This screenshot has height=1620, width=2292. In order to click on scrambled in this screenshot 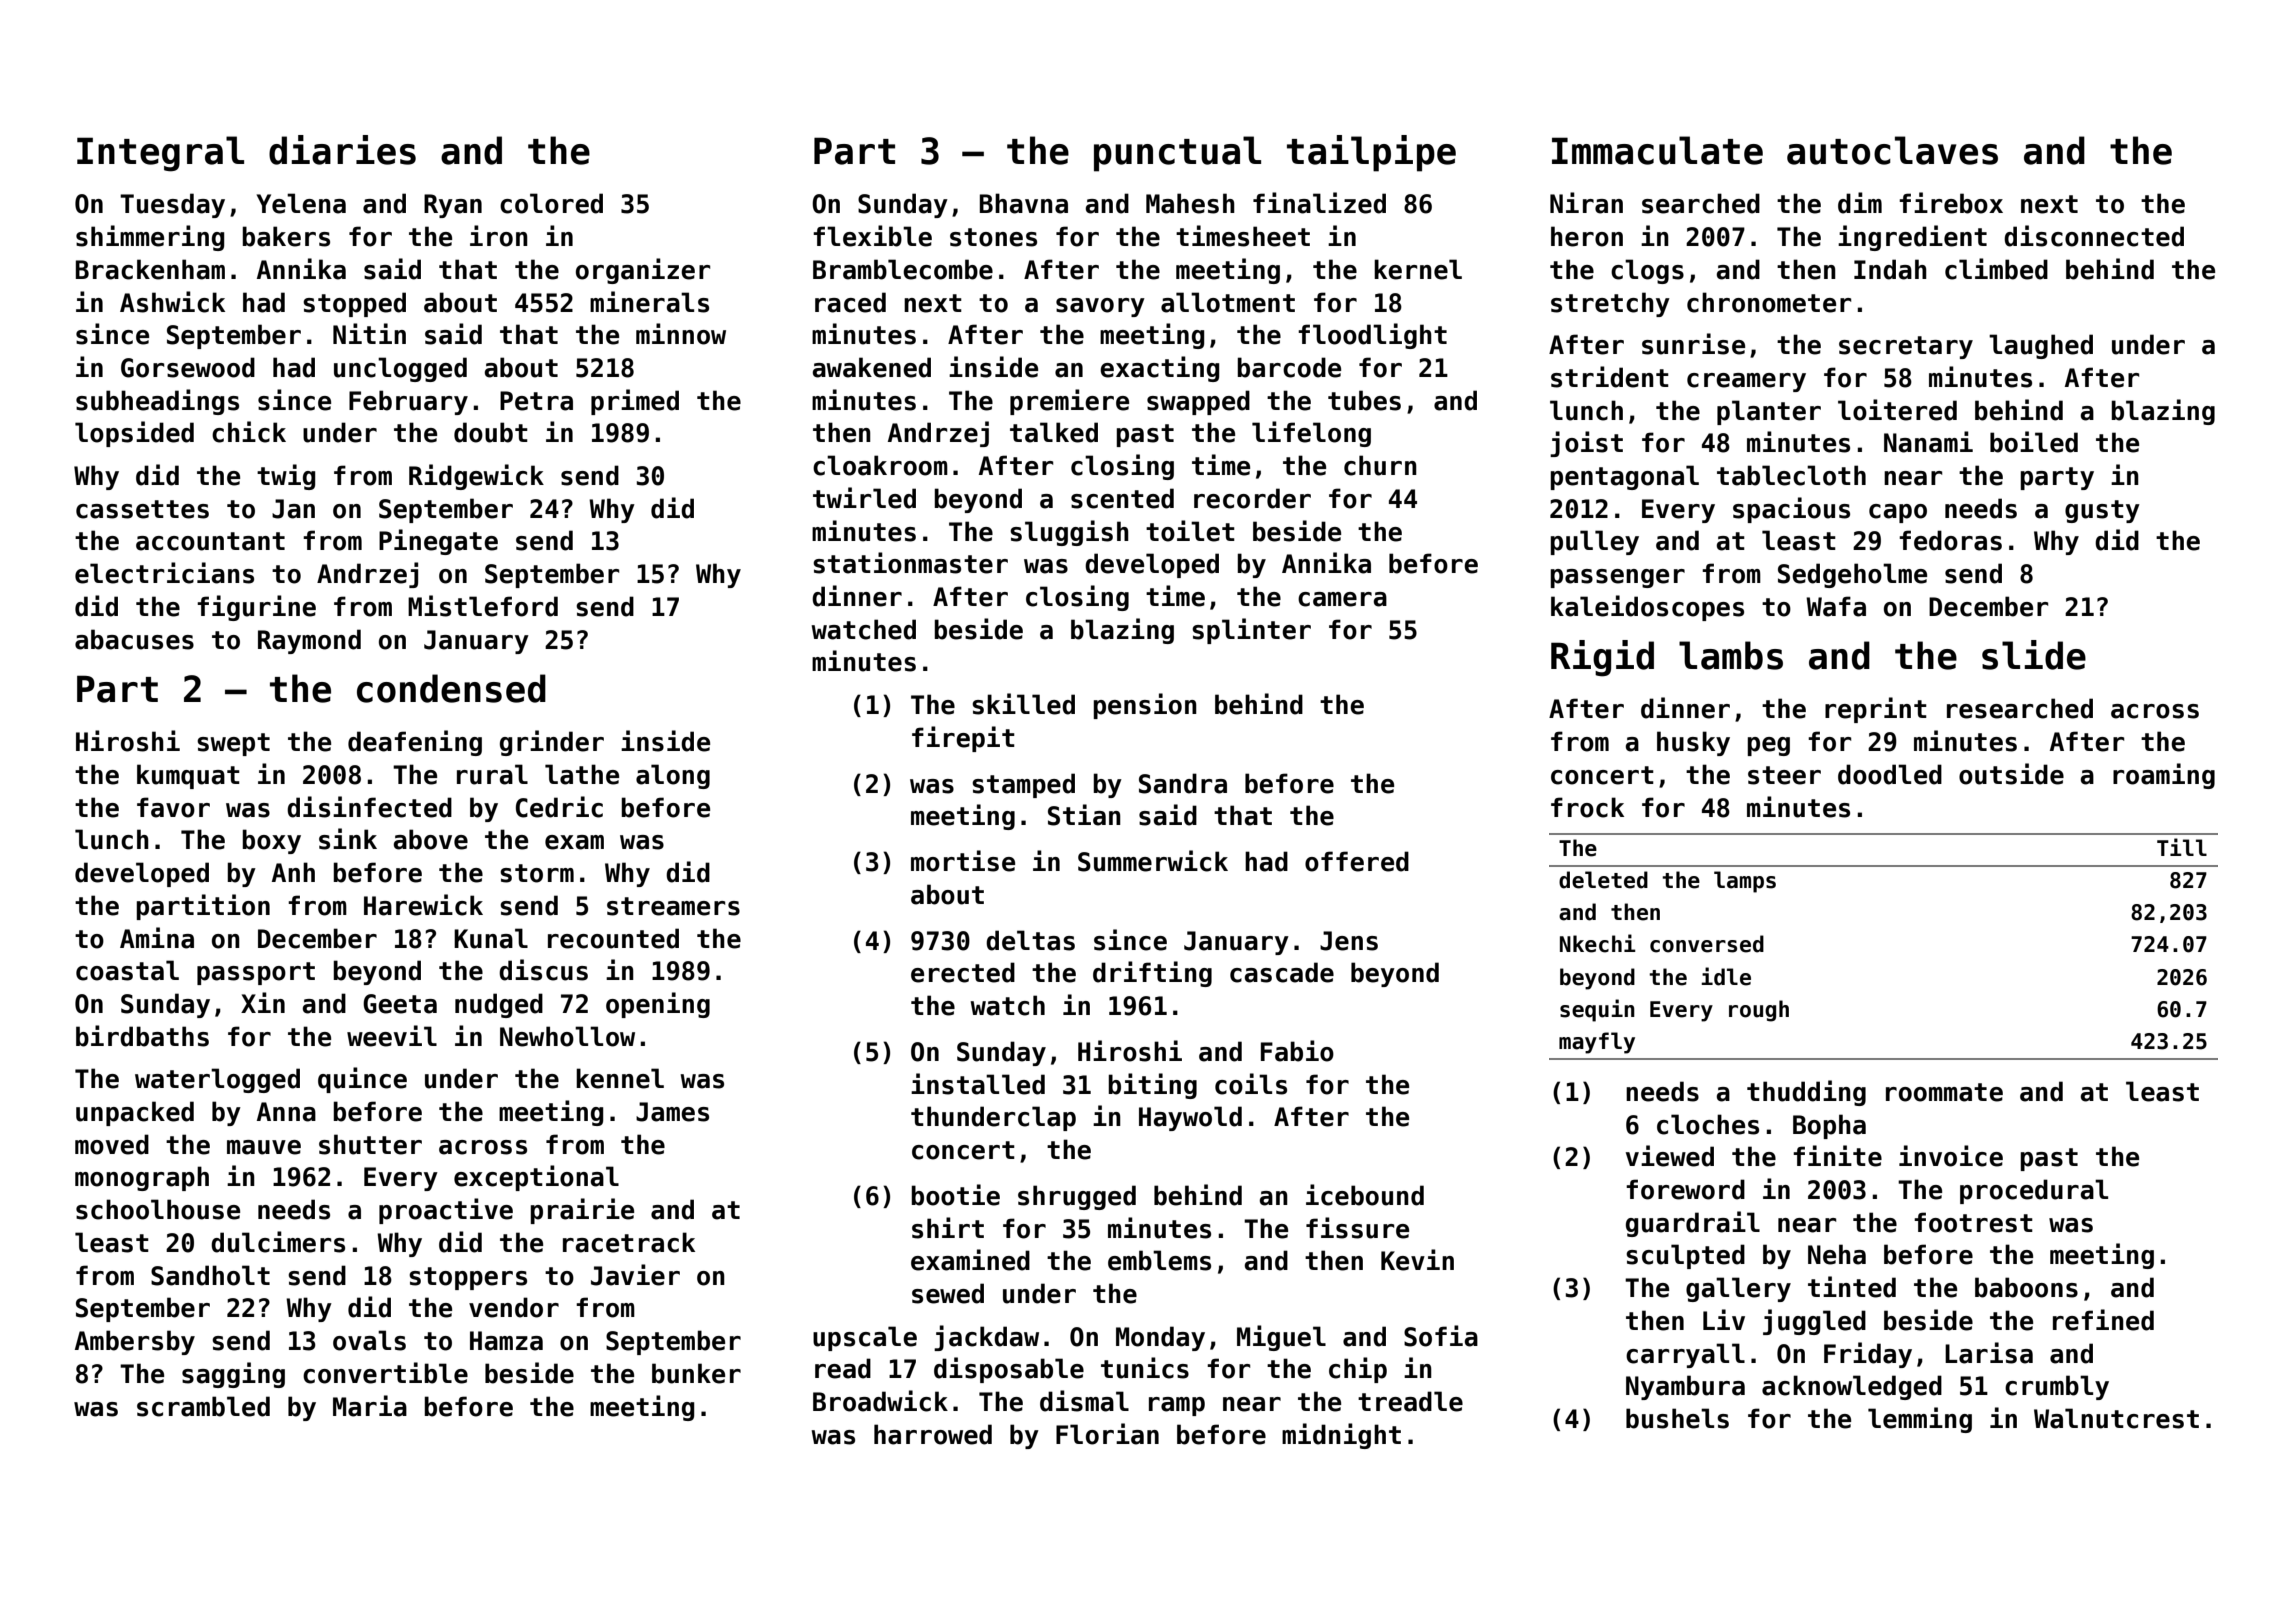, I will do `click(203, 1406)`.
